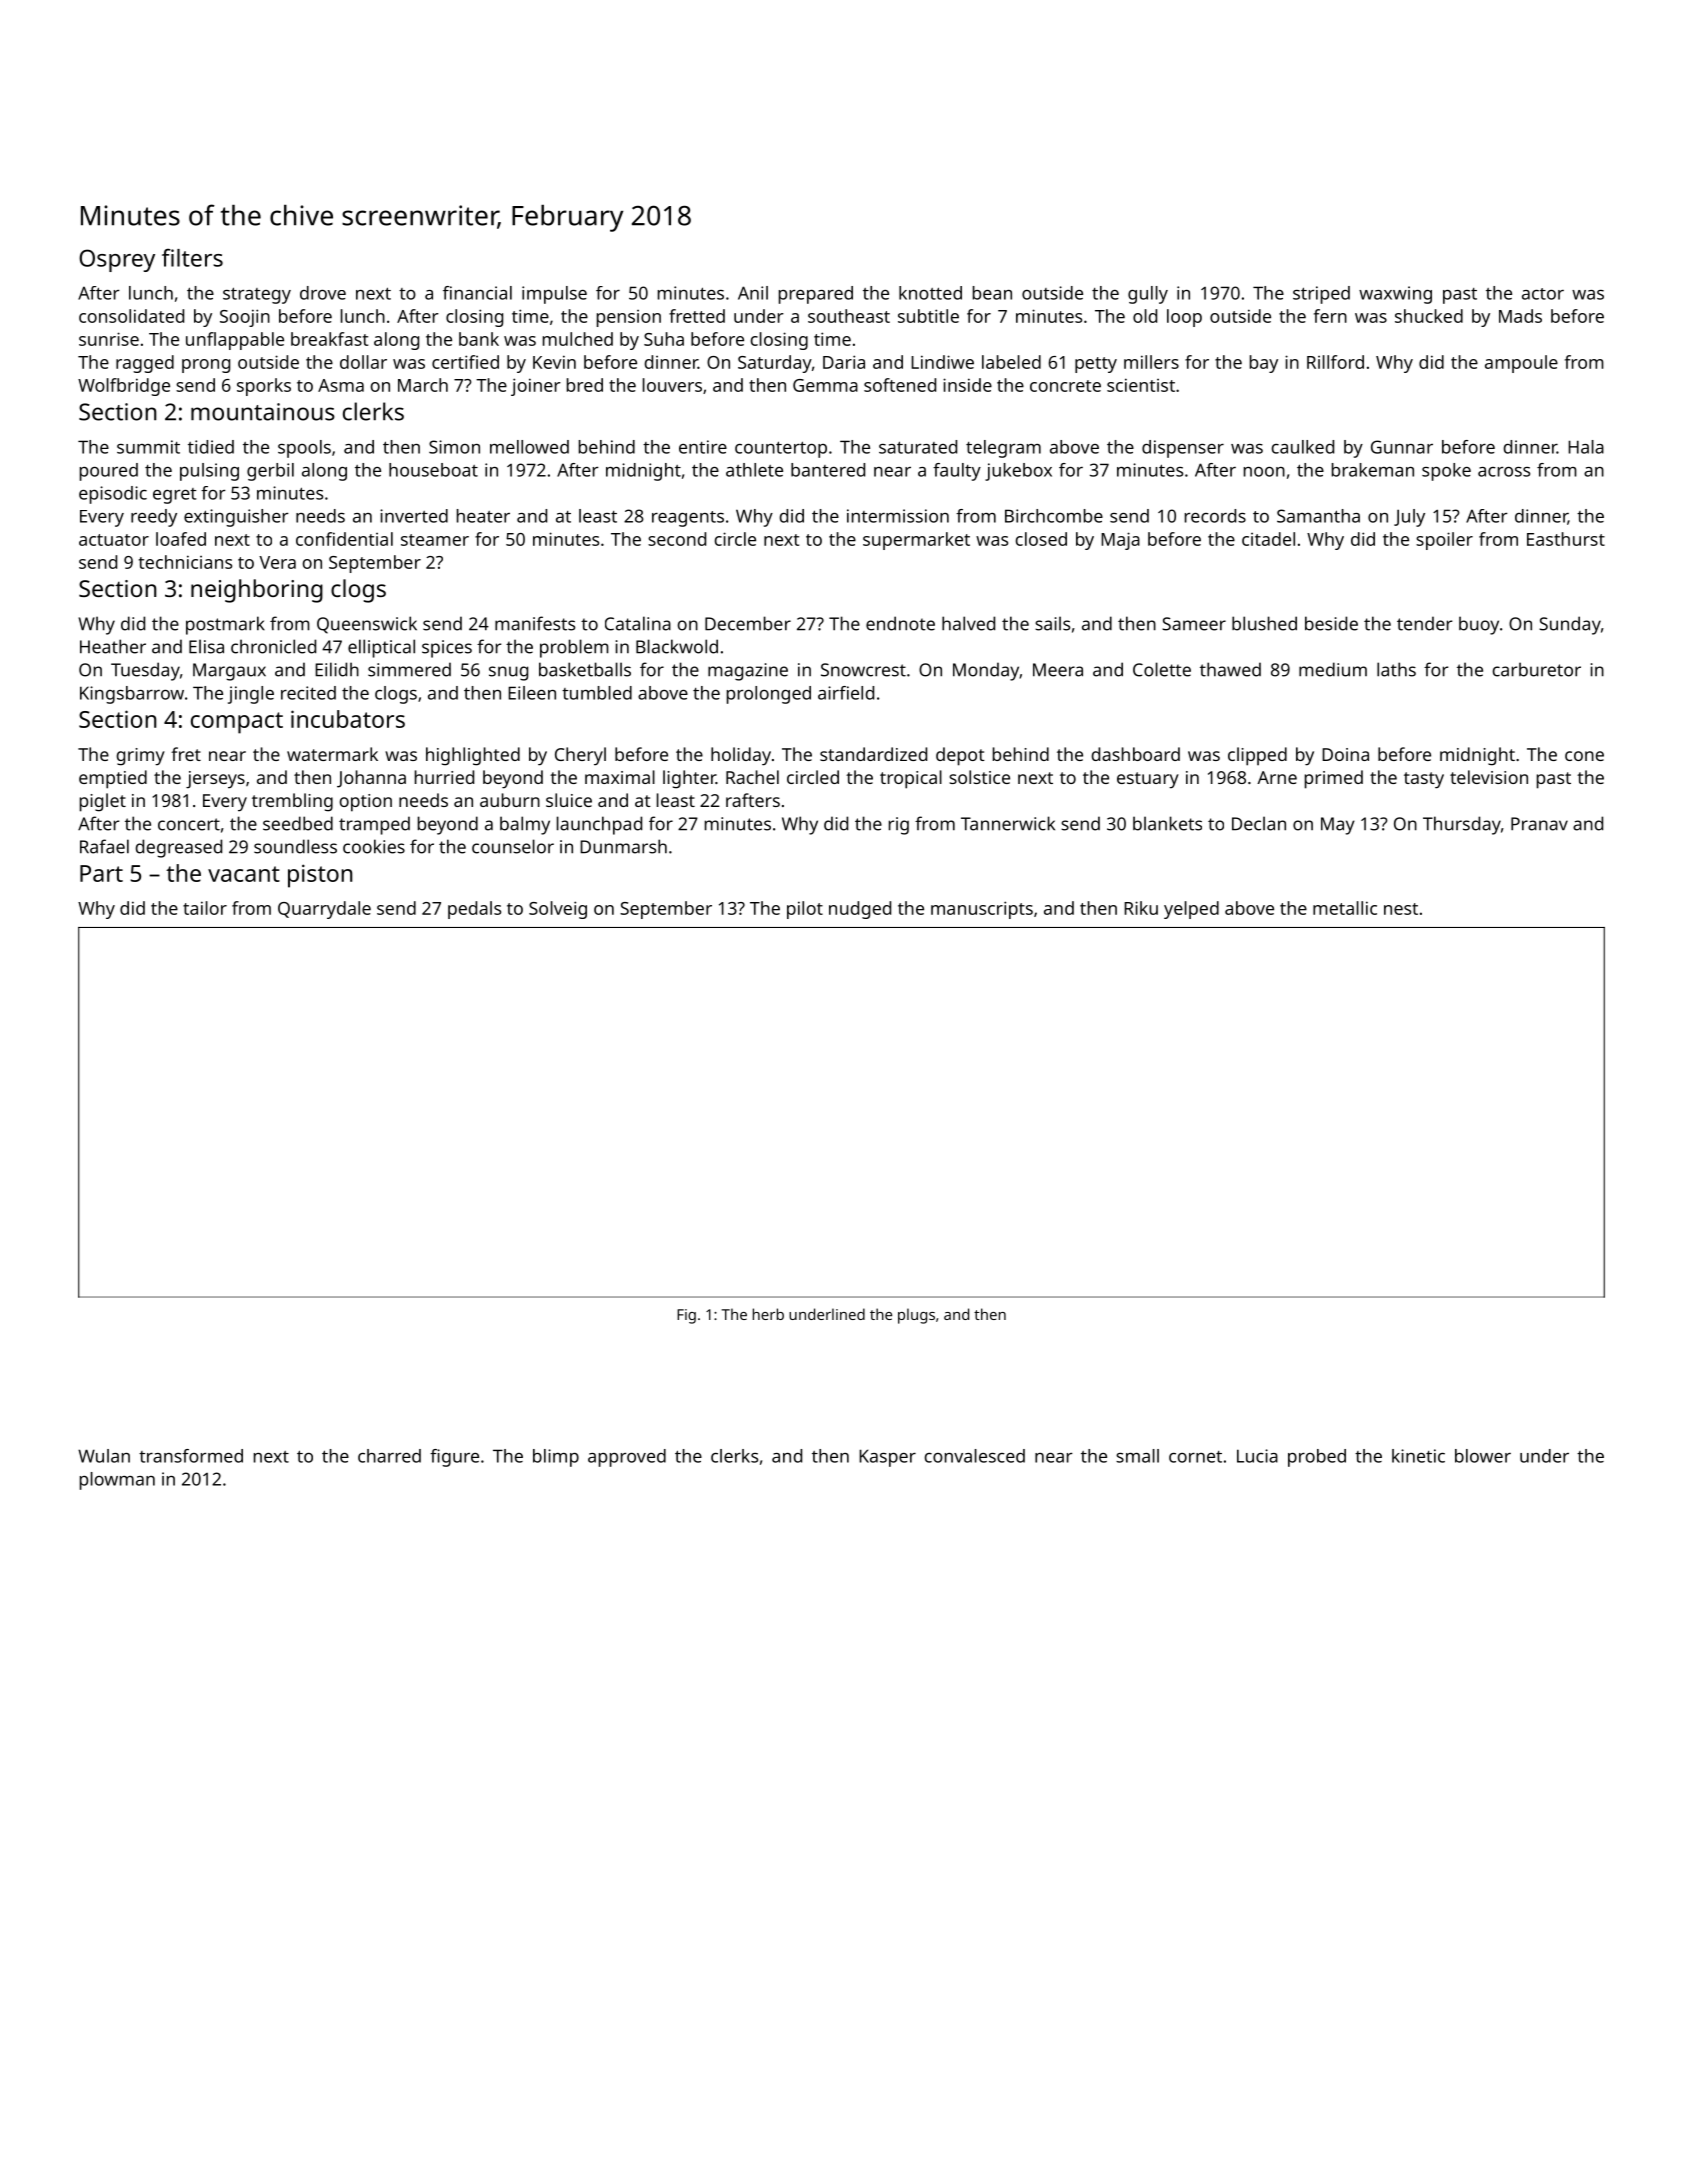  What do you see at coordinates (205, 908) in the screenshot?
I see `tailor` at bounding box center [205, 908].
